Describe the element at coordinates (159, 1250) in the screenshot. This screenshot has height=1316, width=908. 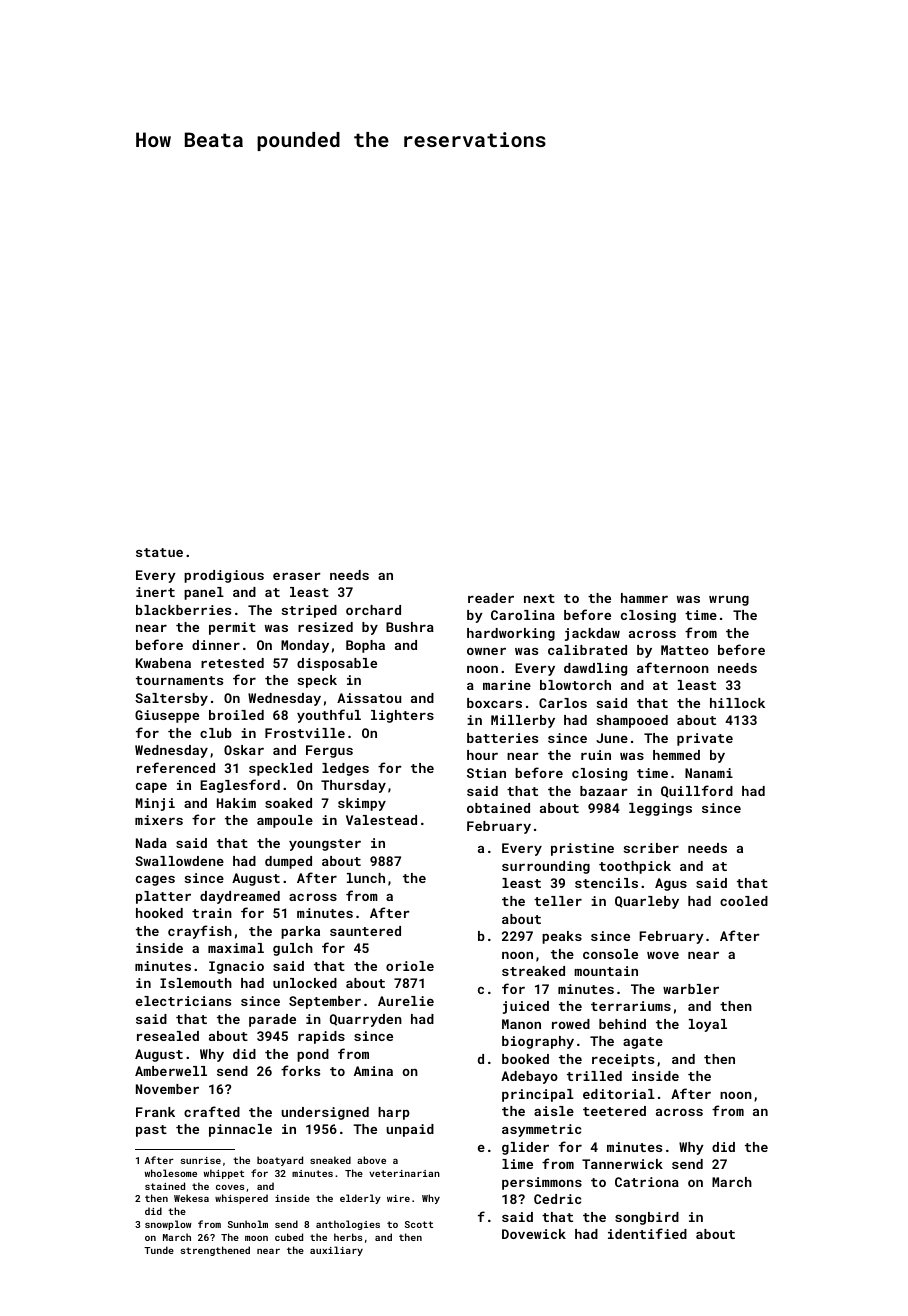
I see `Tunde` at that location.
